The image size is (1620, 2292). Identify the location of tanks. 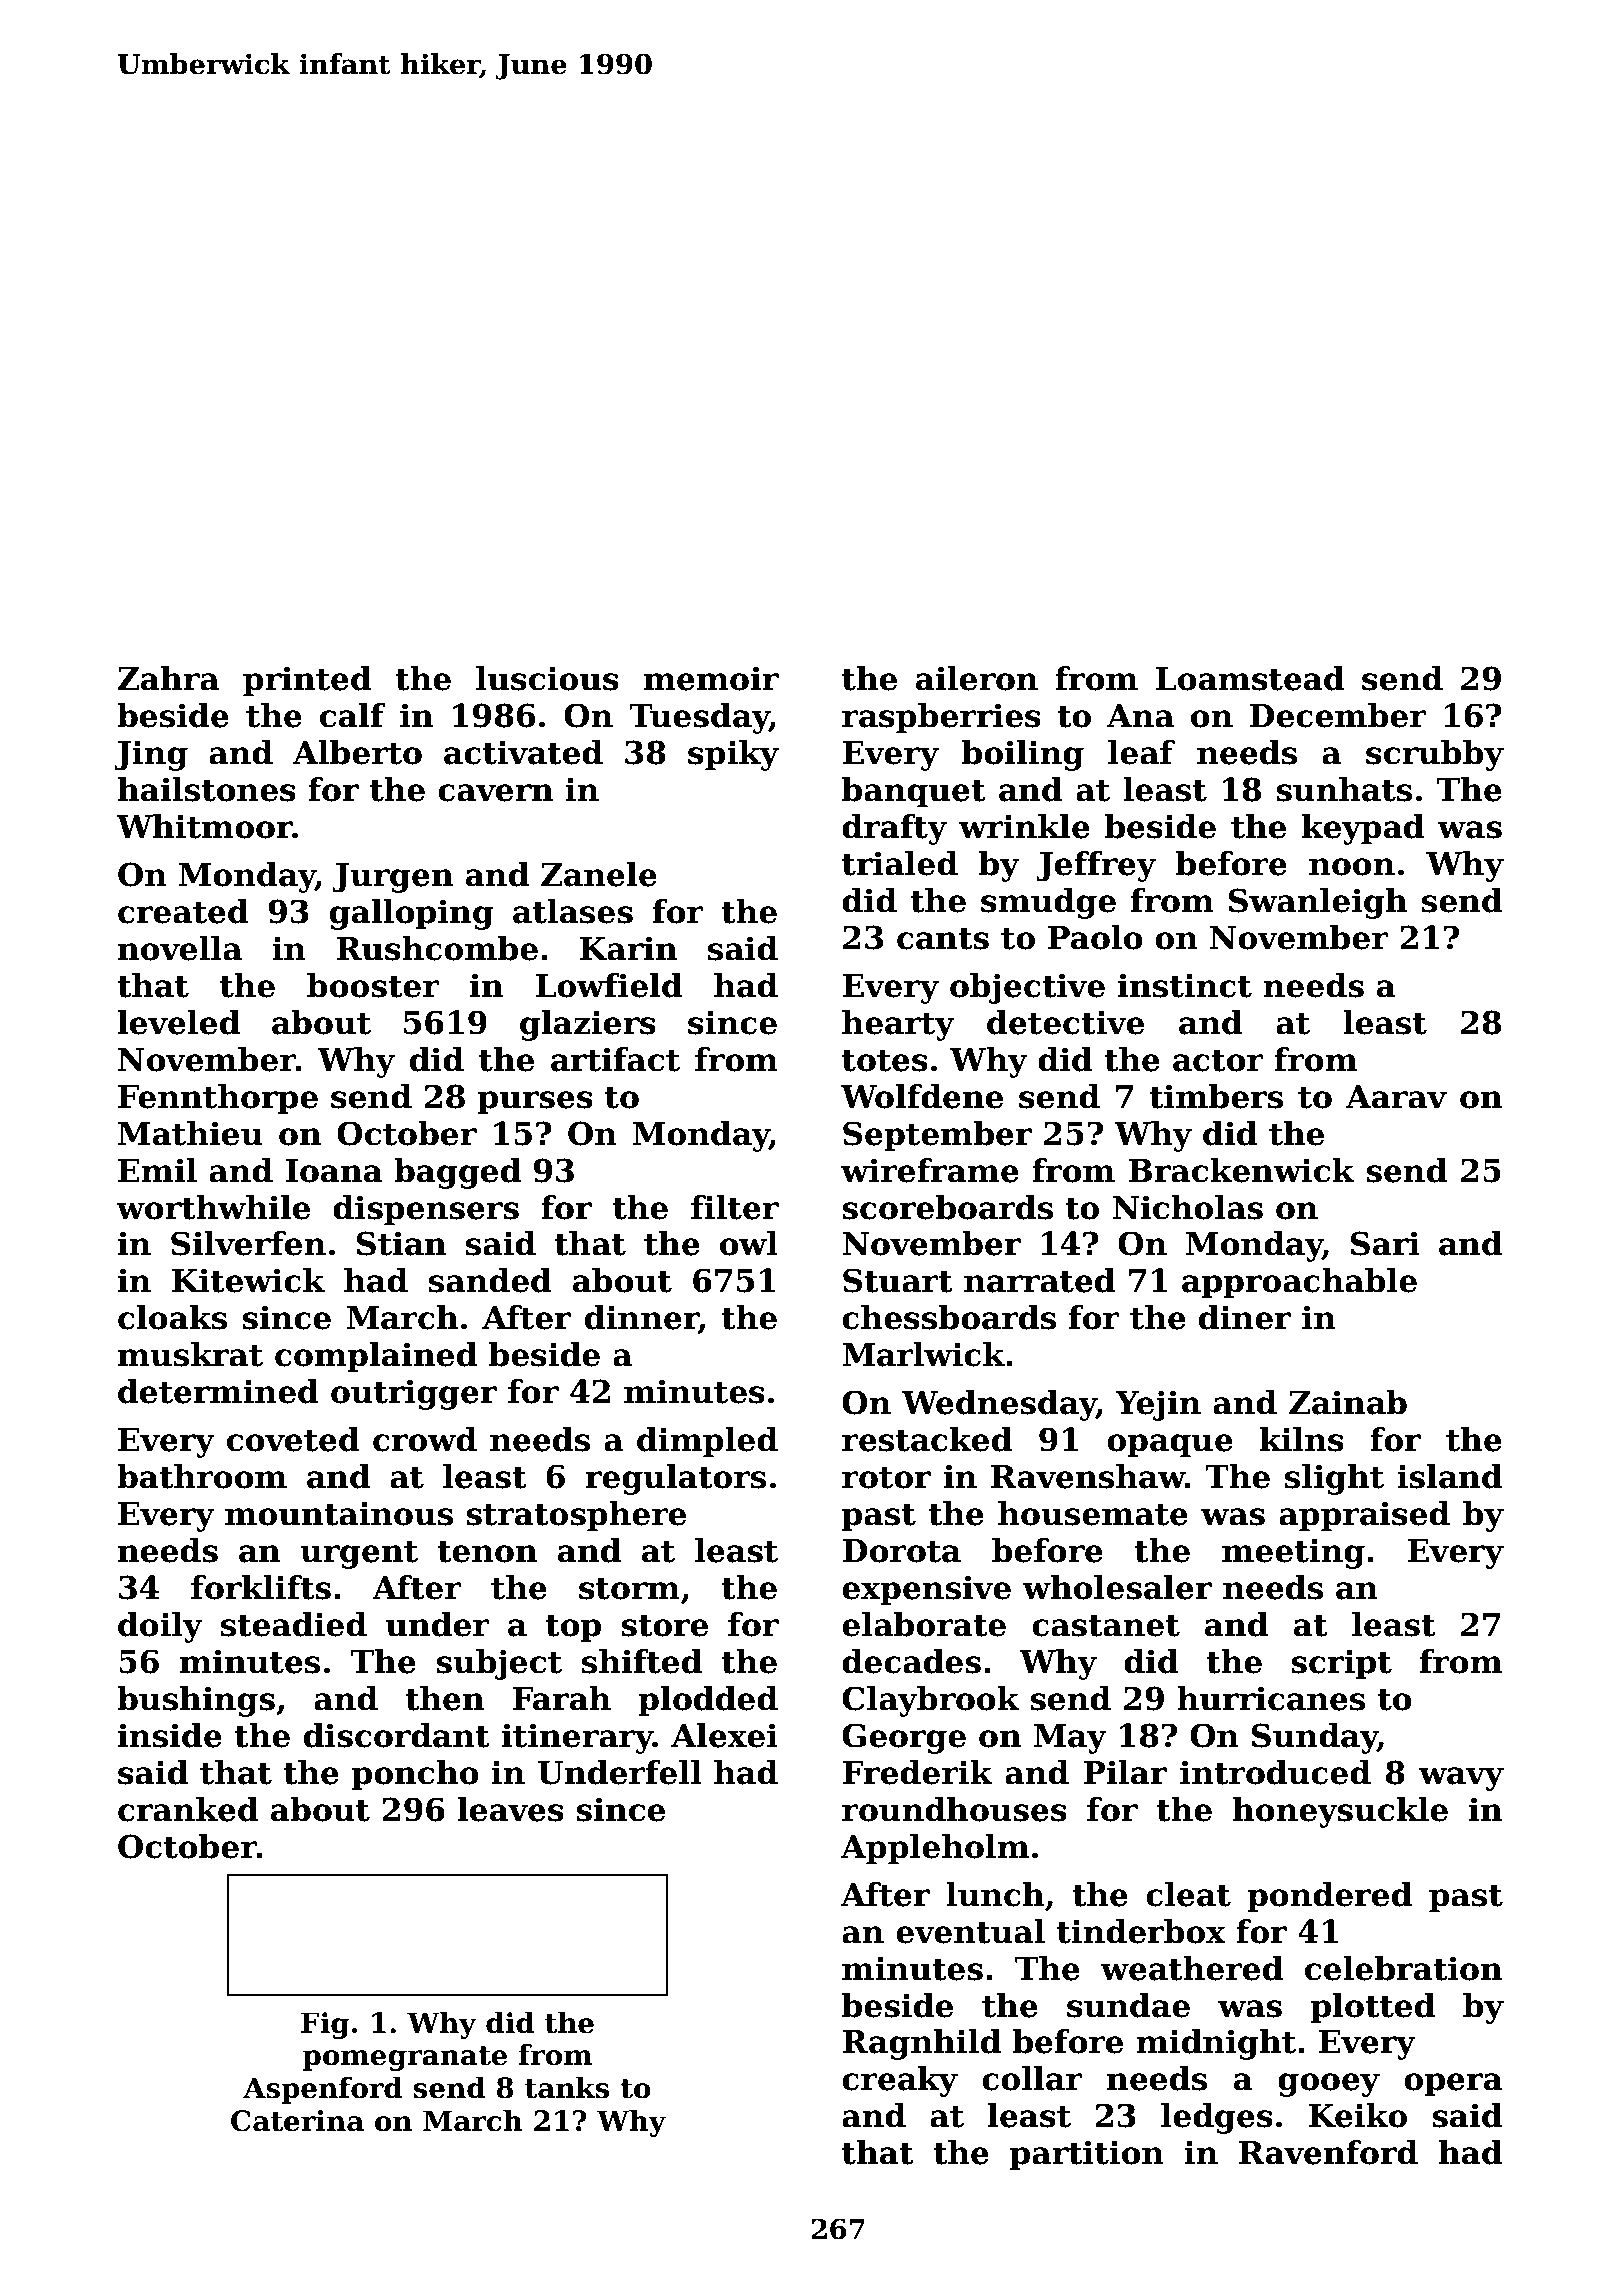
(567, 2087).
